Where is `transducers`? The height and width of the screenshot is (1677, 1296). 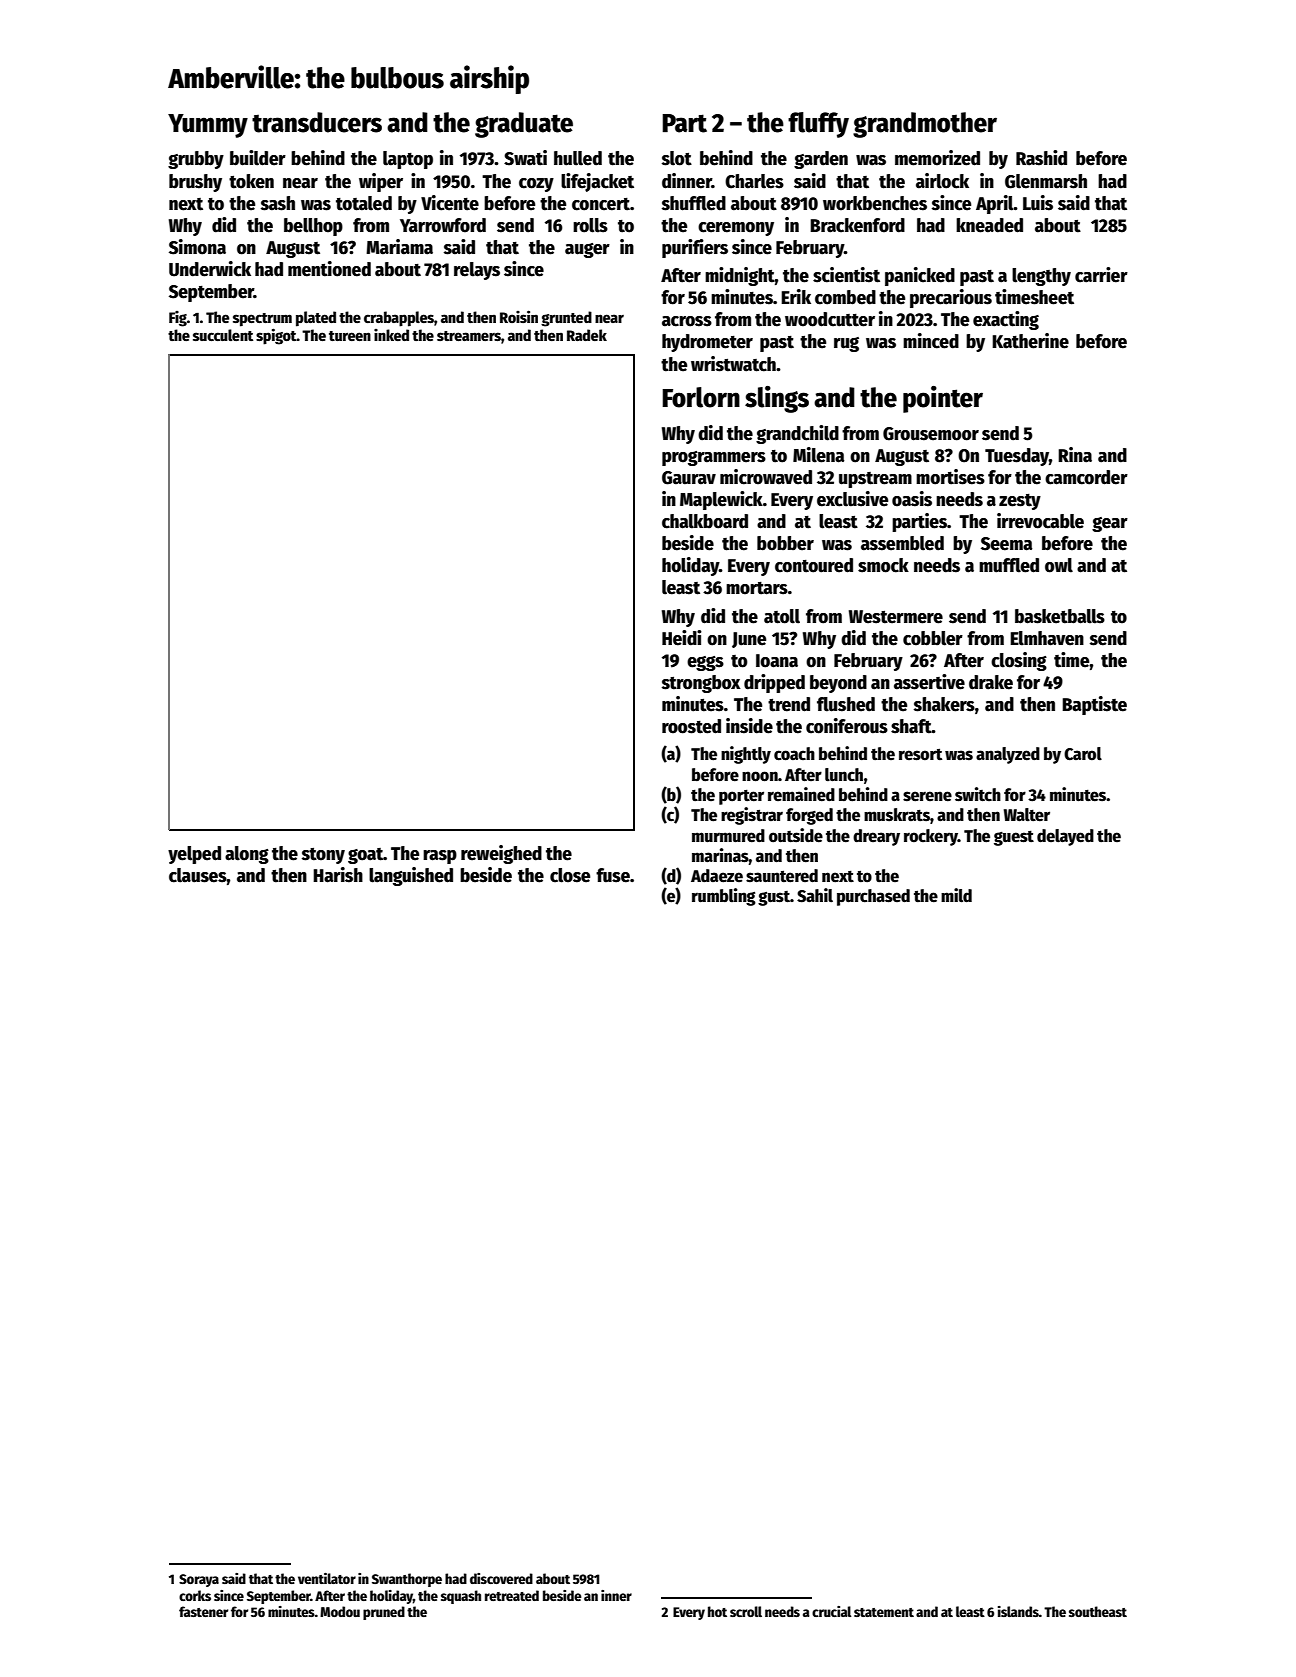
transducers is located at coordinates (317, 122).
